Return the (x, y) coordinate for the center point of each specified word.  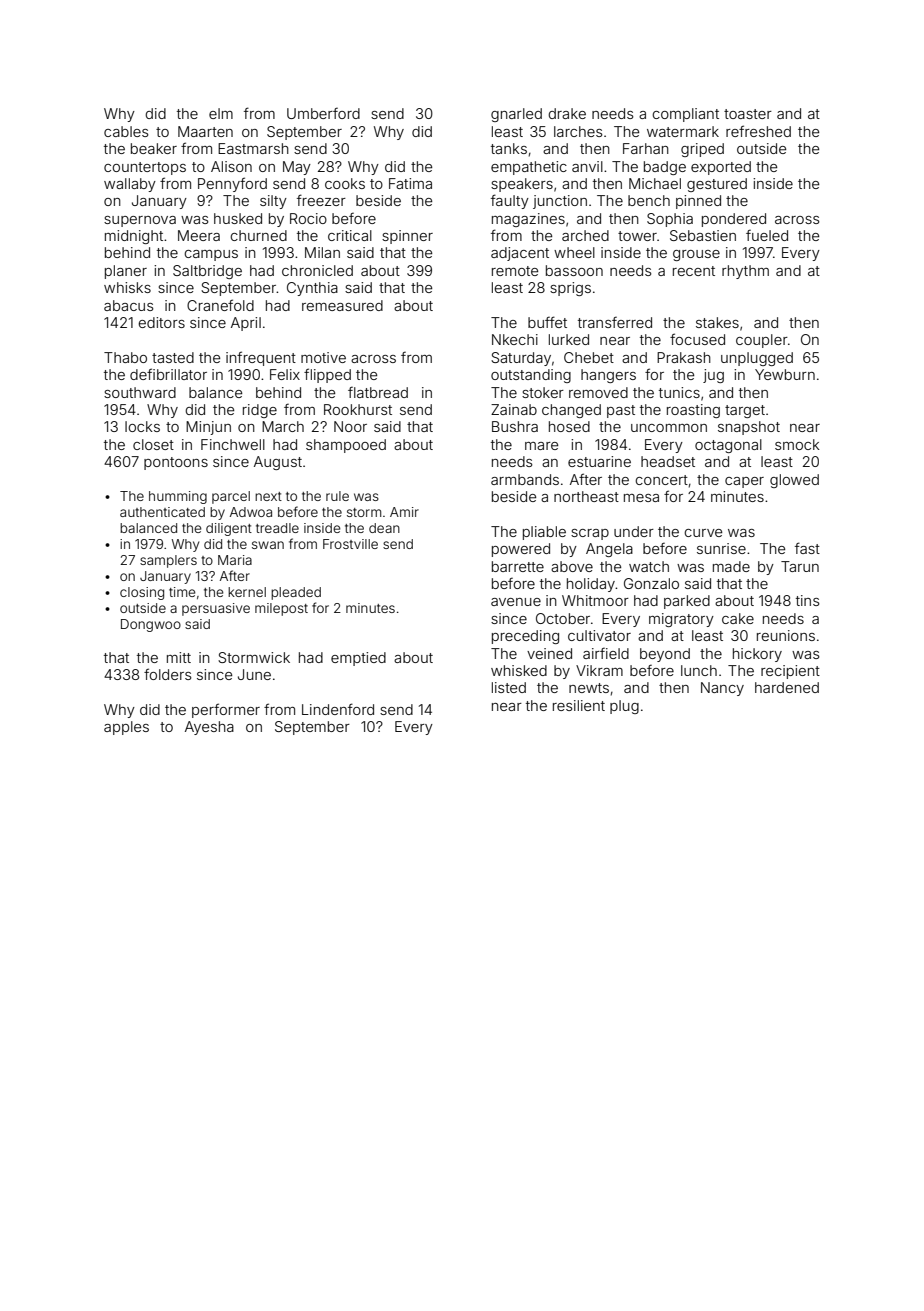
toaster (748, 114)
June (254, 674)
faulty (510, 201)
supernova (140, 221)
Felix (285, 374)
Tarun (800, 566)
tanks (509, 148)
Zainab (514, 409)
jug (713, 376)
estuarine (599, 461)
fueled (767, 235)
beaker (154, 148)
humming (178, 497)
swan (268, 545)
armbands (525, 479)
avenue (516, 602)
